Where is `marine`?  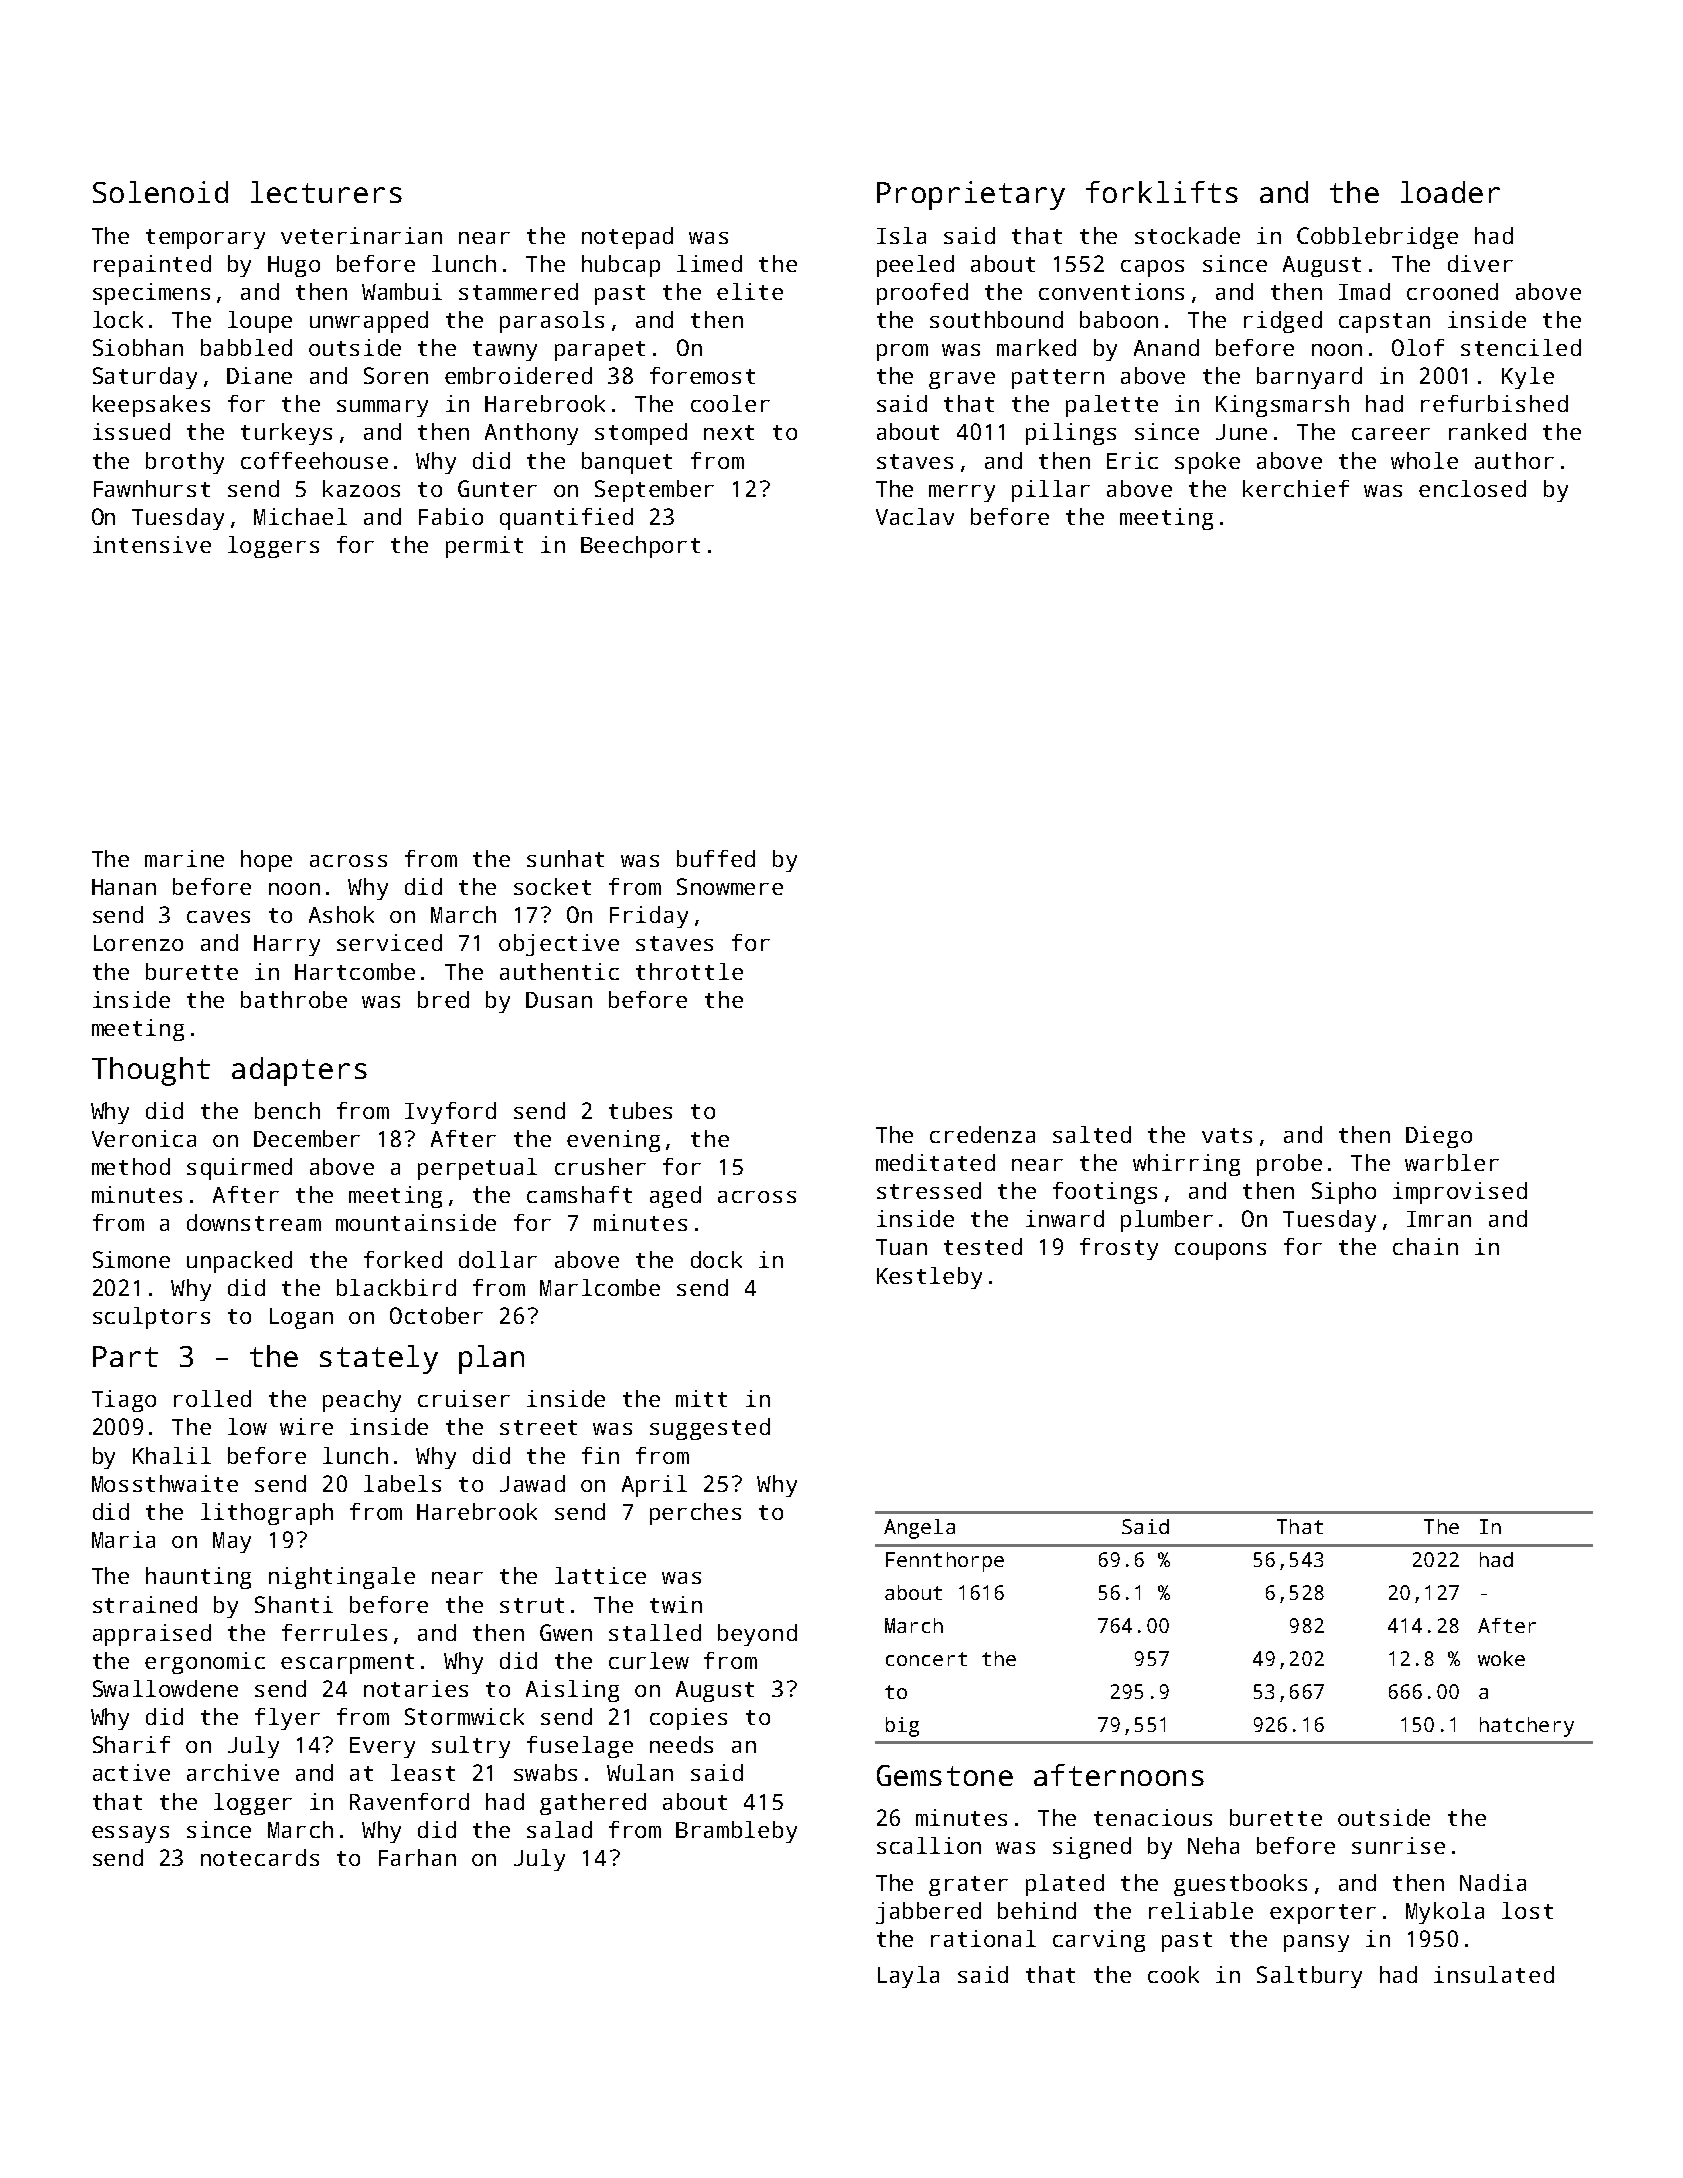
marine is located at coordinates (184, 858).
